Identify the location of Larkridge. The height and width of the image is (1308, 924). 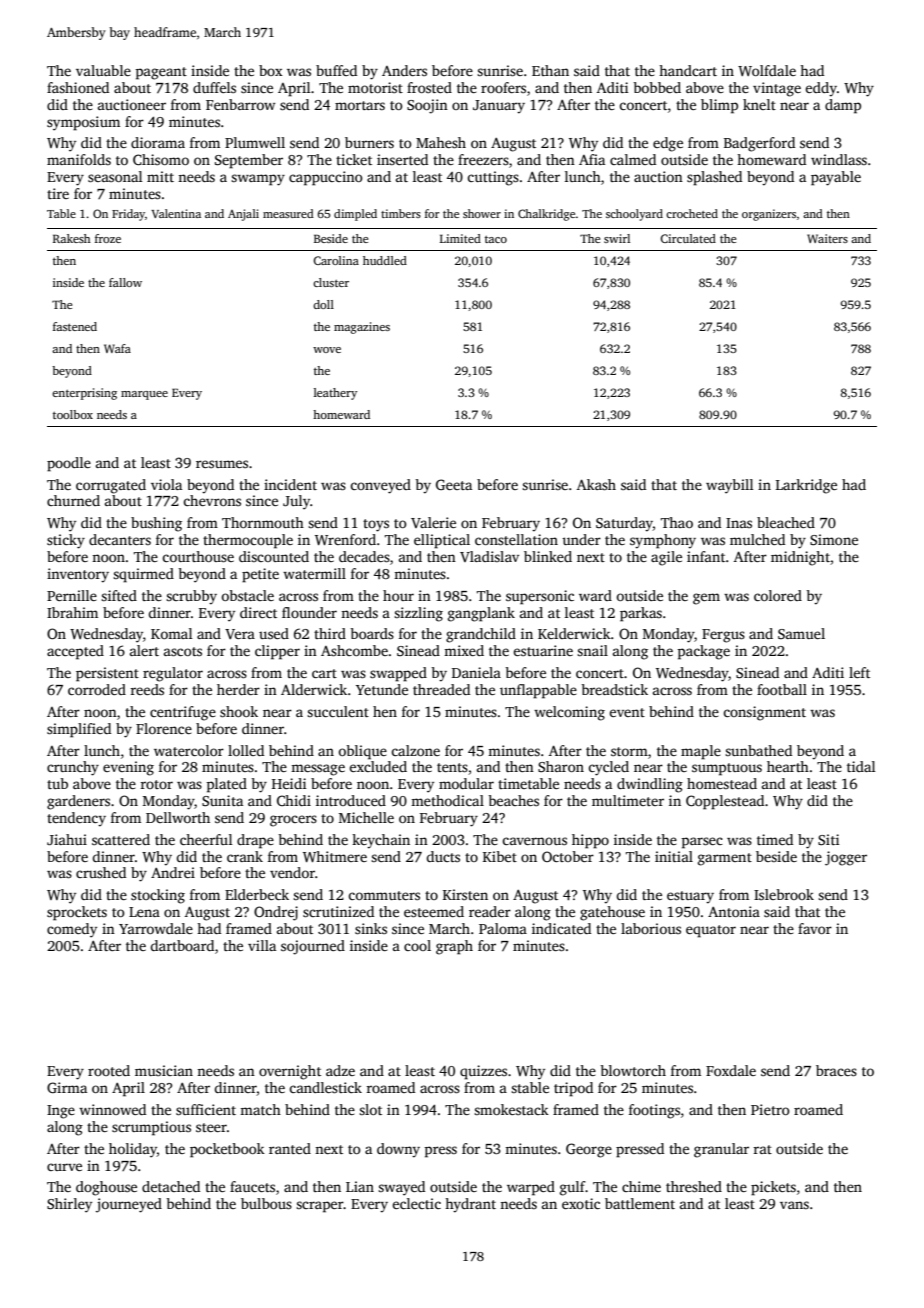
(806, 486).
